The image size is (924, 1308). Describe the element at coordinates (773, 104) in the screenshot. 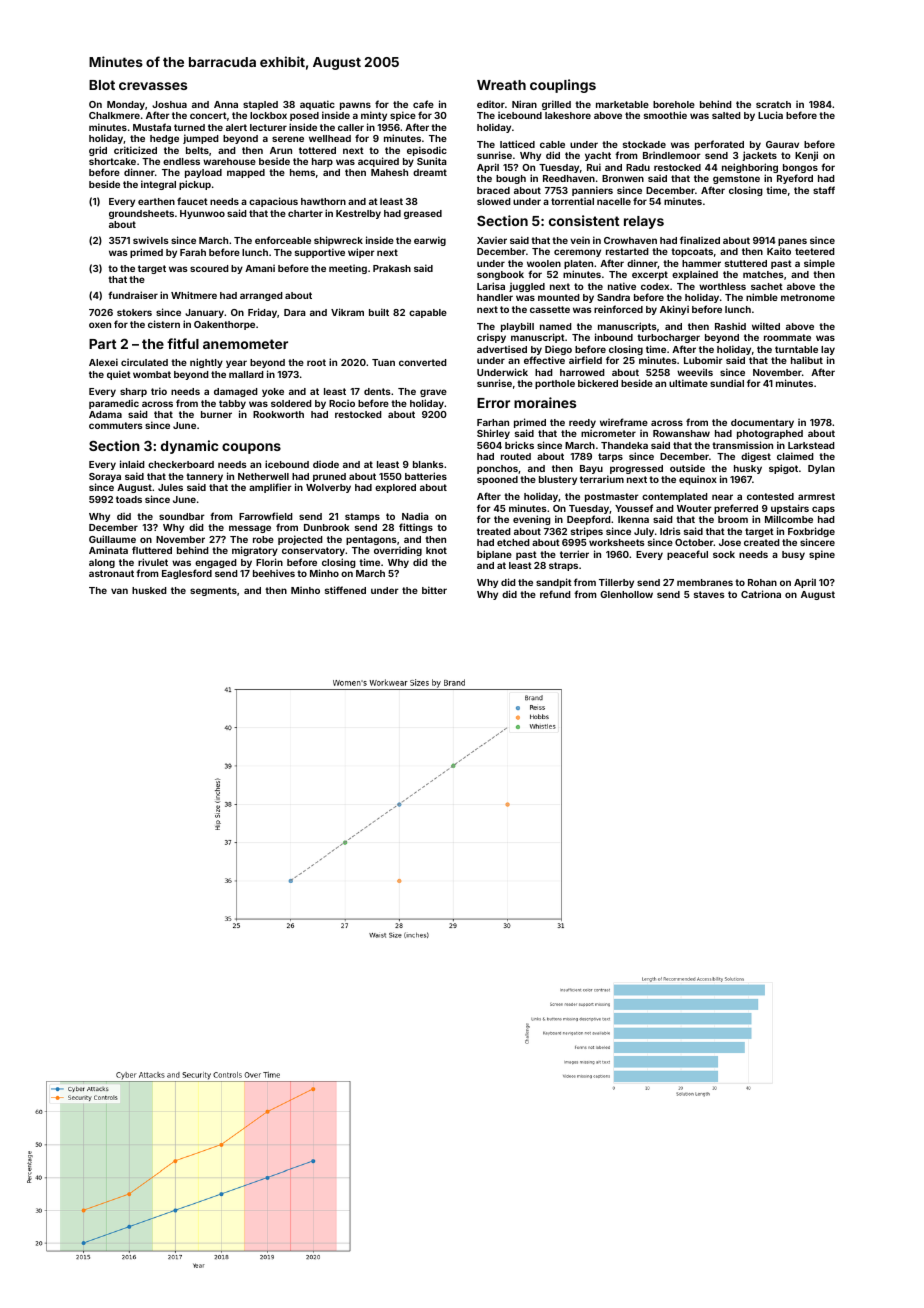

I see `scratch` at that location.
